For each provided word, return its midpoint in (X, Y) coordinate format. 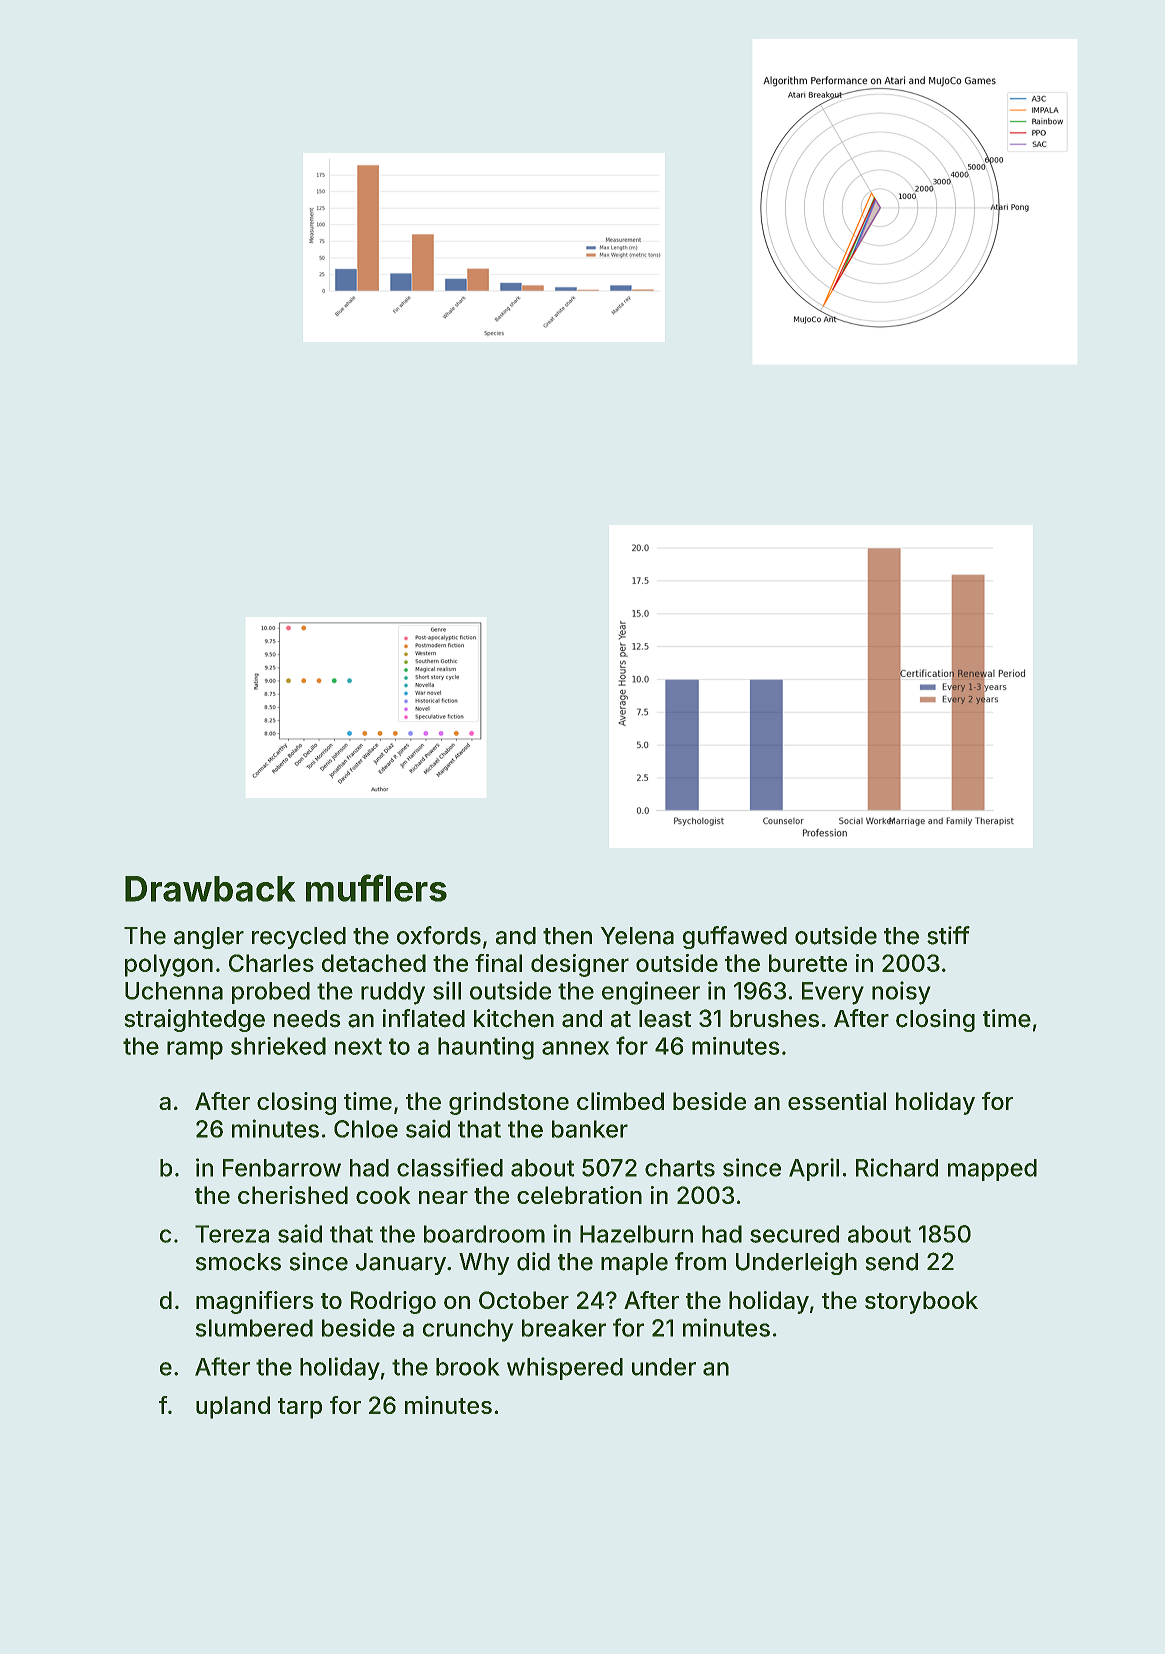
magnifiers (255, 1302)
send (891, 1262)
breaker (564, 1328)
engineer (651, 993)
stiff (948, 935)
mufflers (376, 888)
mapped (992, 1170)
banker (590, 1129)
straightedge (194, 1020)
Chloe (366, 1129)
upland (233, 1407)
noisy (901, 993)
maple (634, 1264)
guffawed (735, 937)
